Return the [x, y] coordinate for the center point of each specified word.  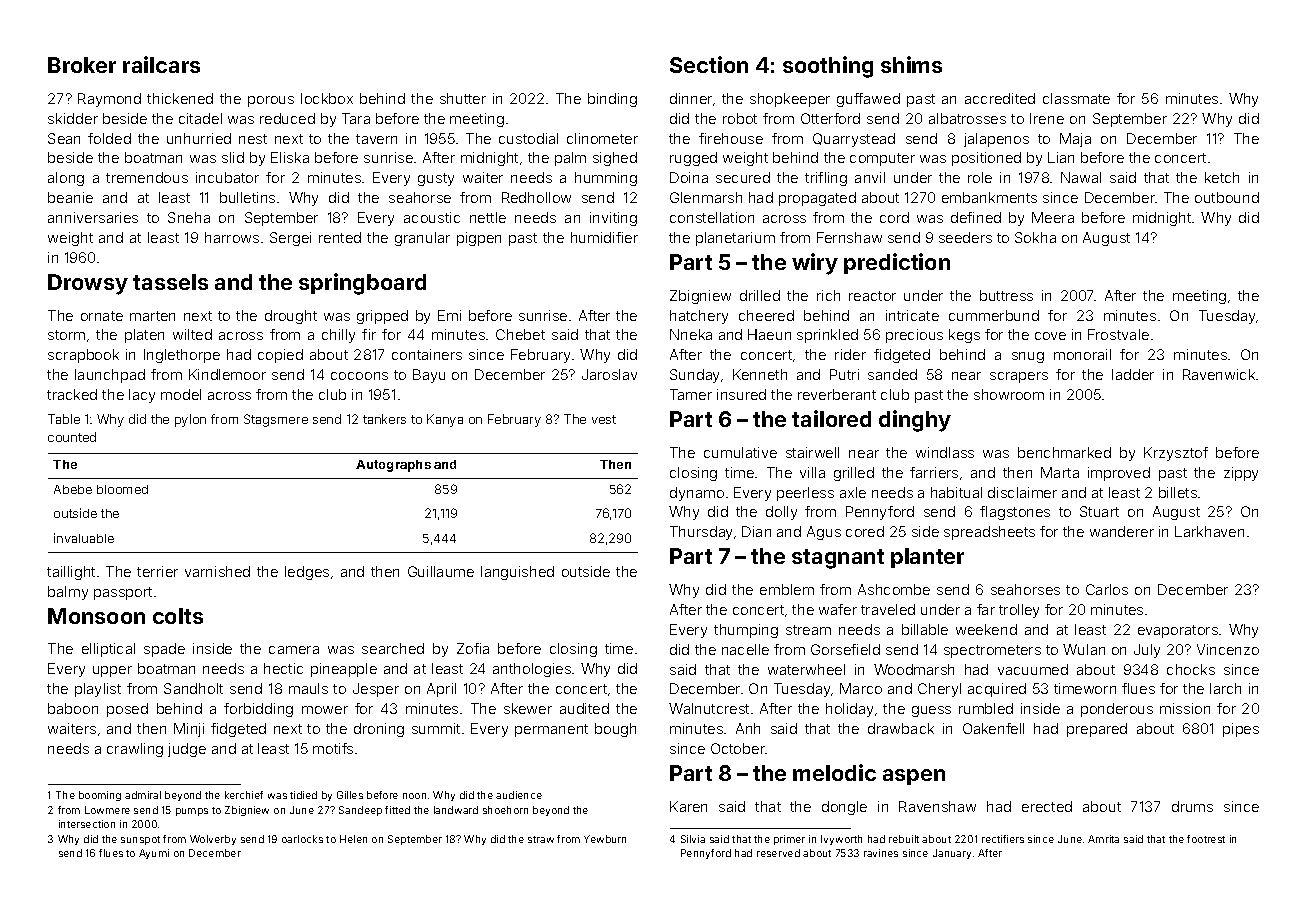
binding [612, 100]
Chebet [520, 334]
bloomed [122, 489]
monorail [1082, 354]
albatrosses [967, 118]
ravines [881, 853]
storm [66, 335]
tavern [376, 139]
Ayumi [154, 854]
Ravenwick [1219, 374]
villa [812, 472]
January [952, 854]
